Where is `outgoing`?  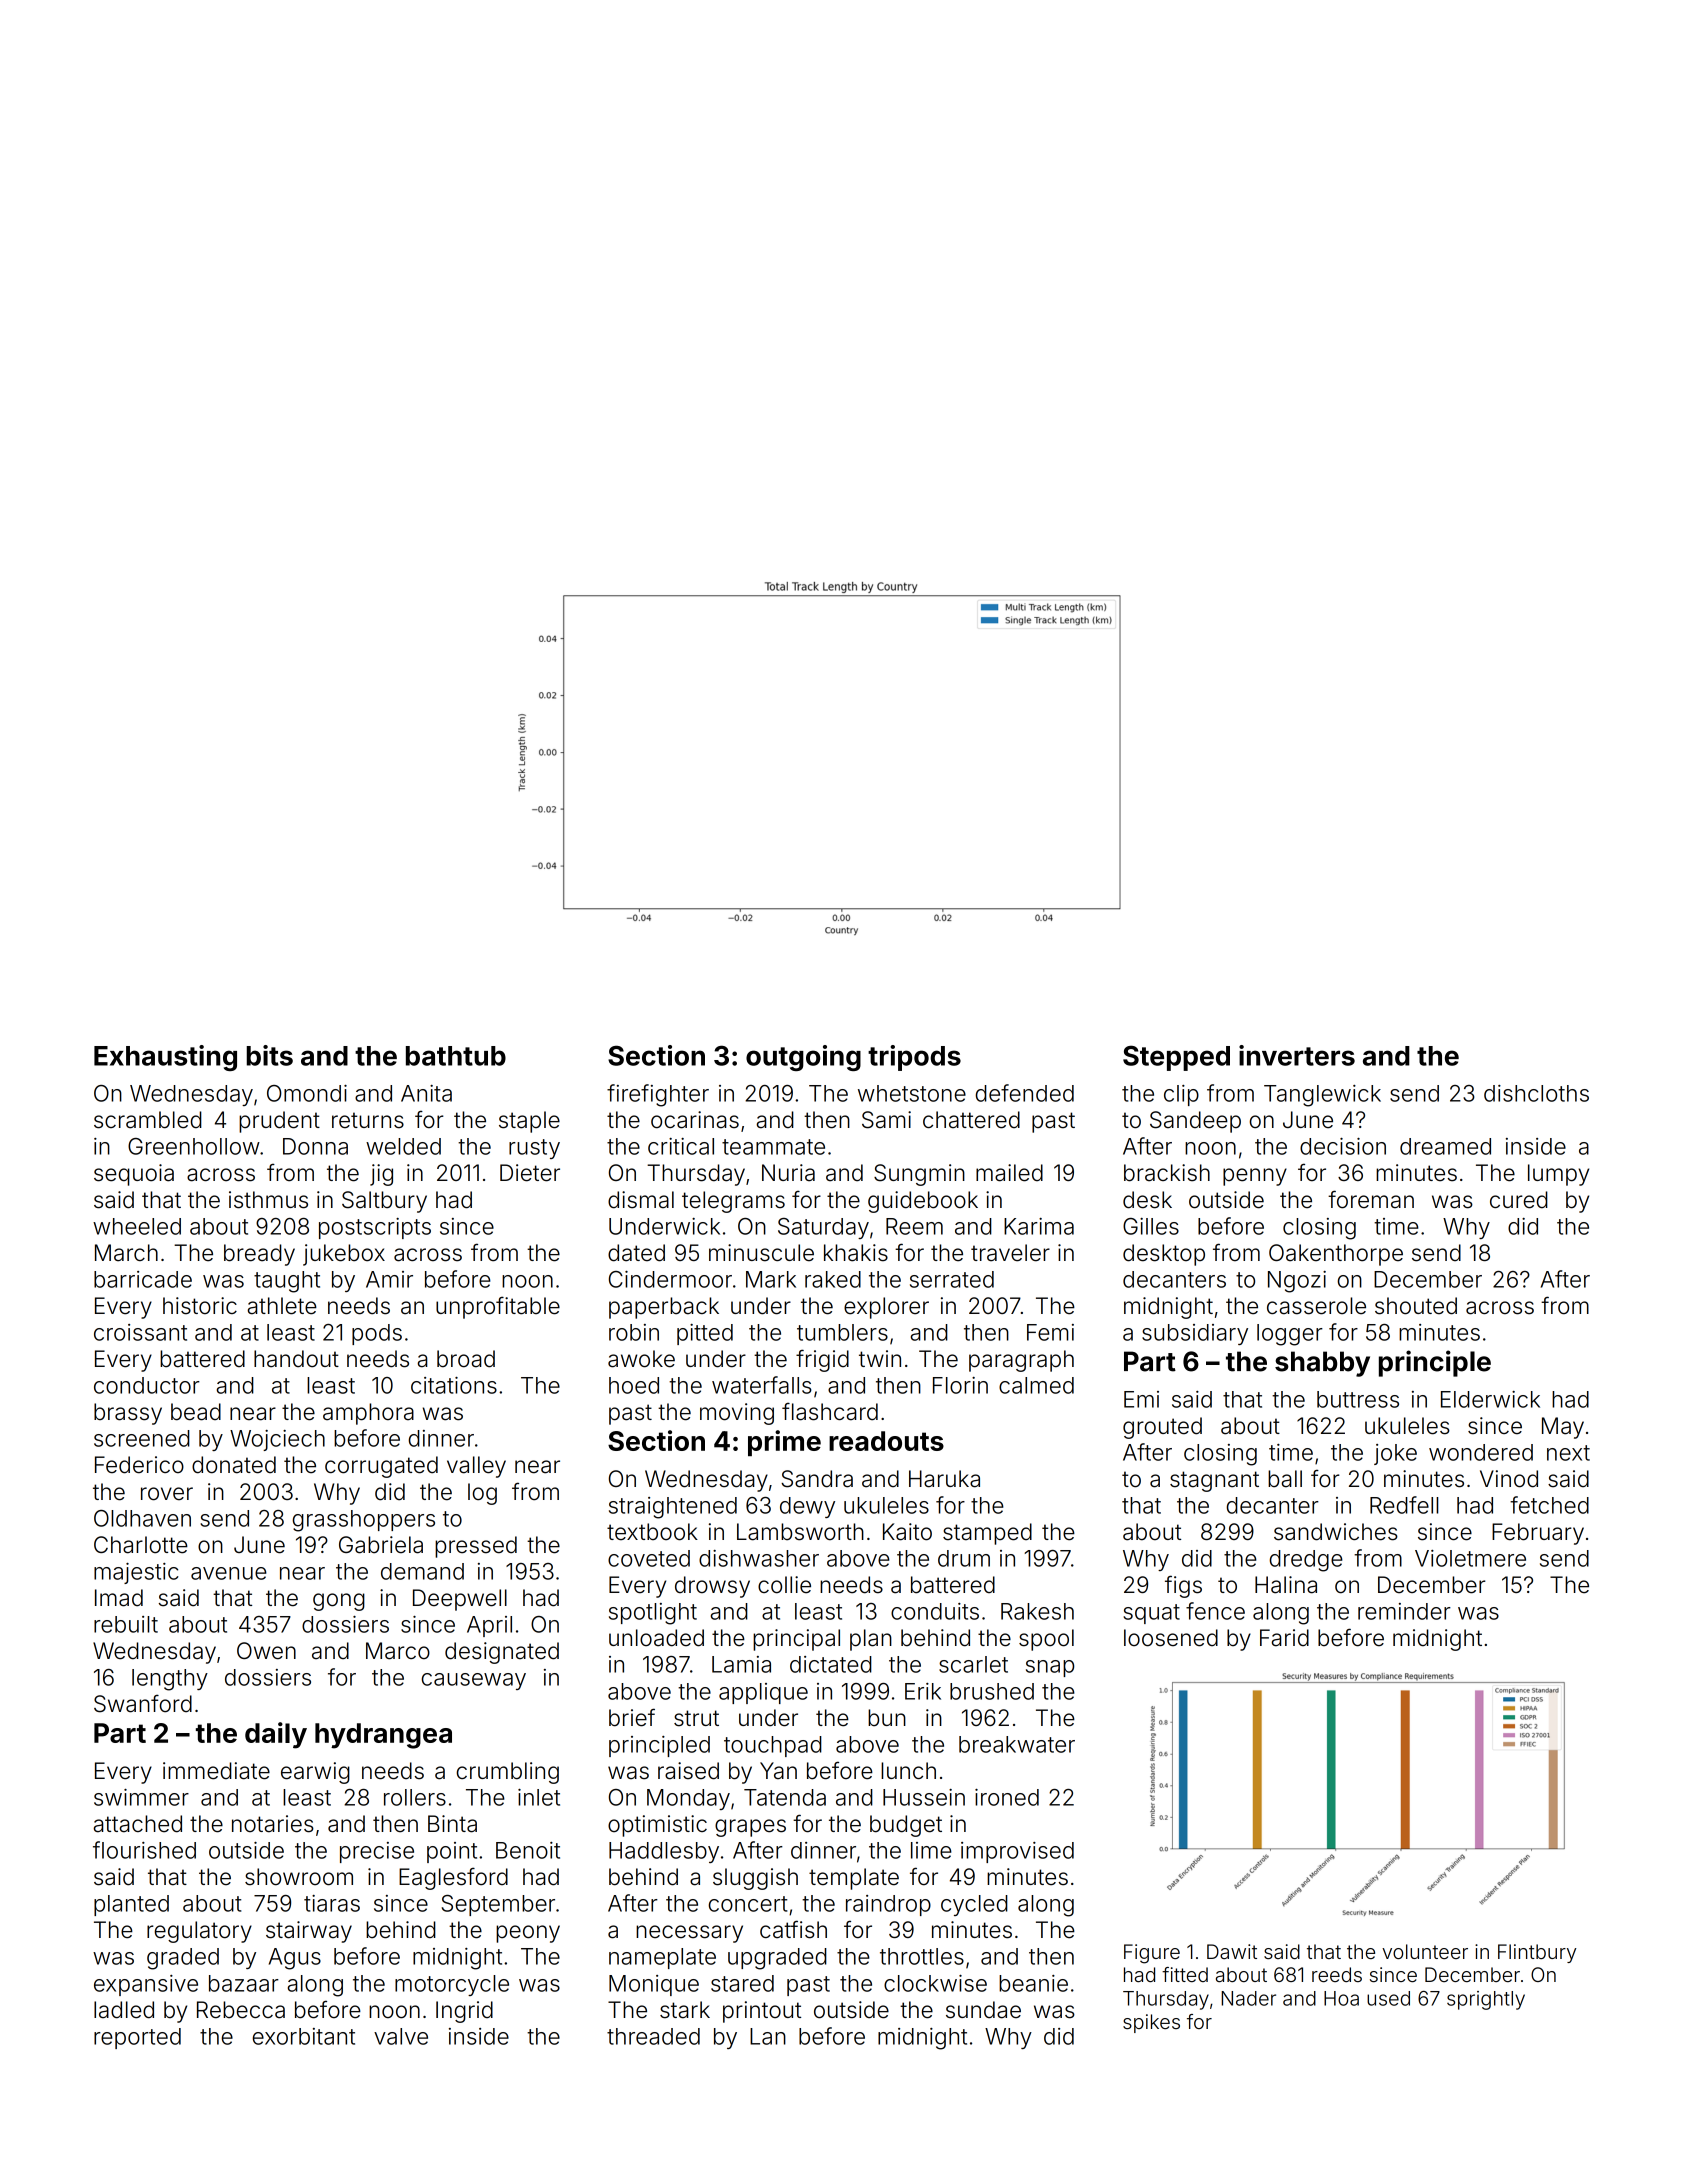 outgoing is located at coordinates (803, 1058).
